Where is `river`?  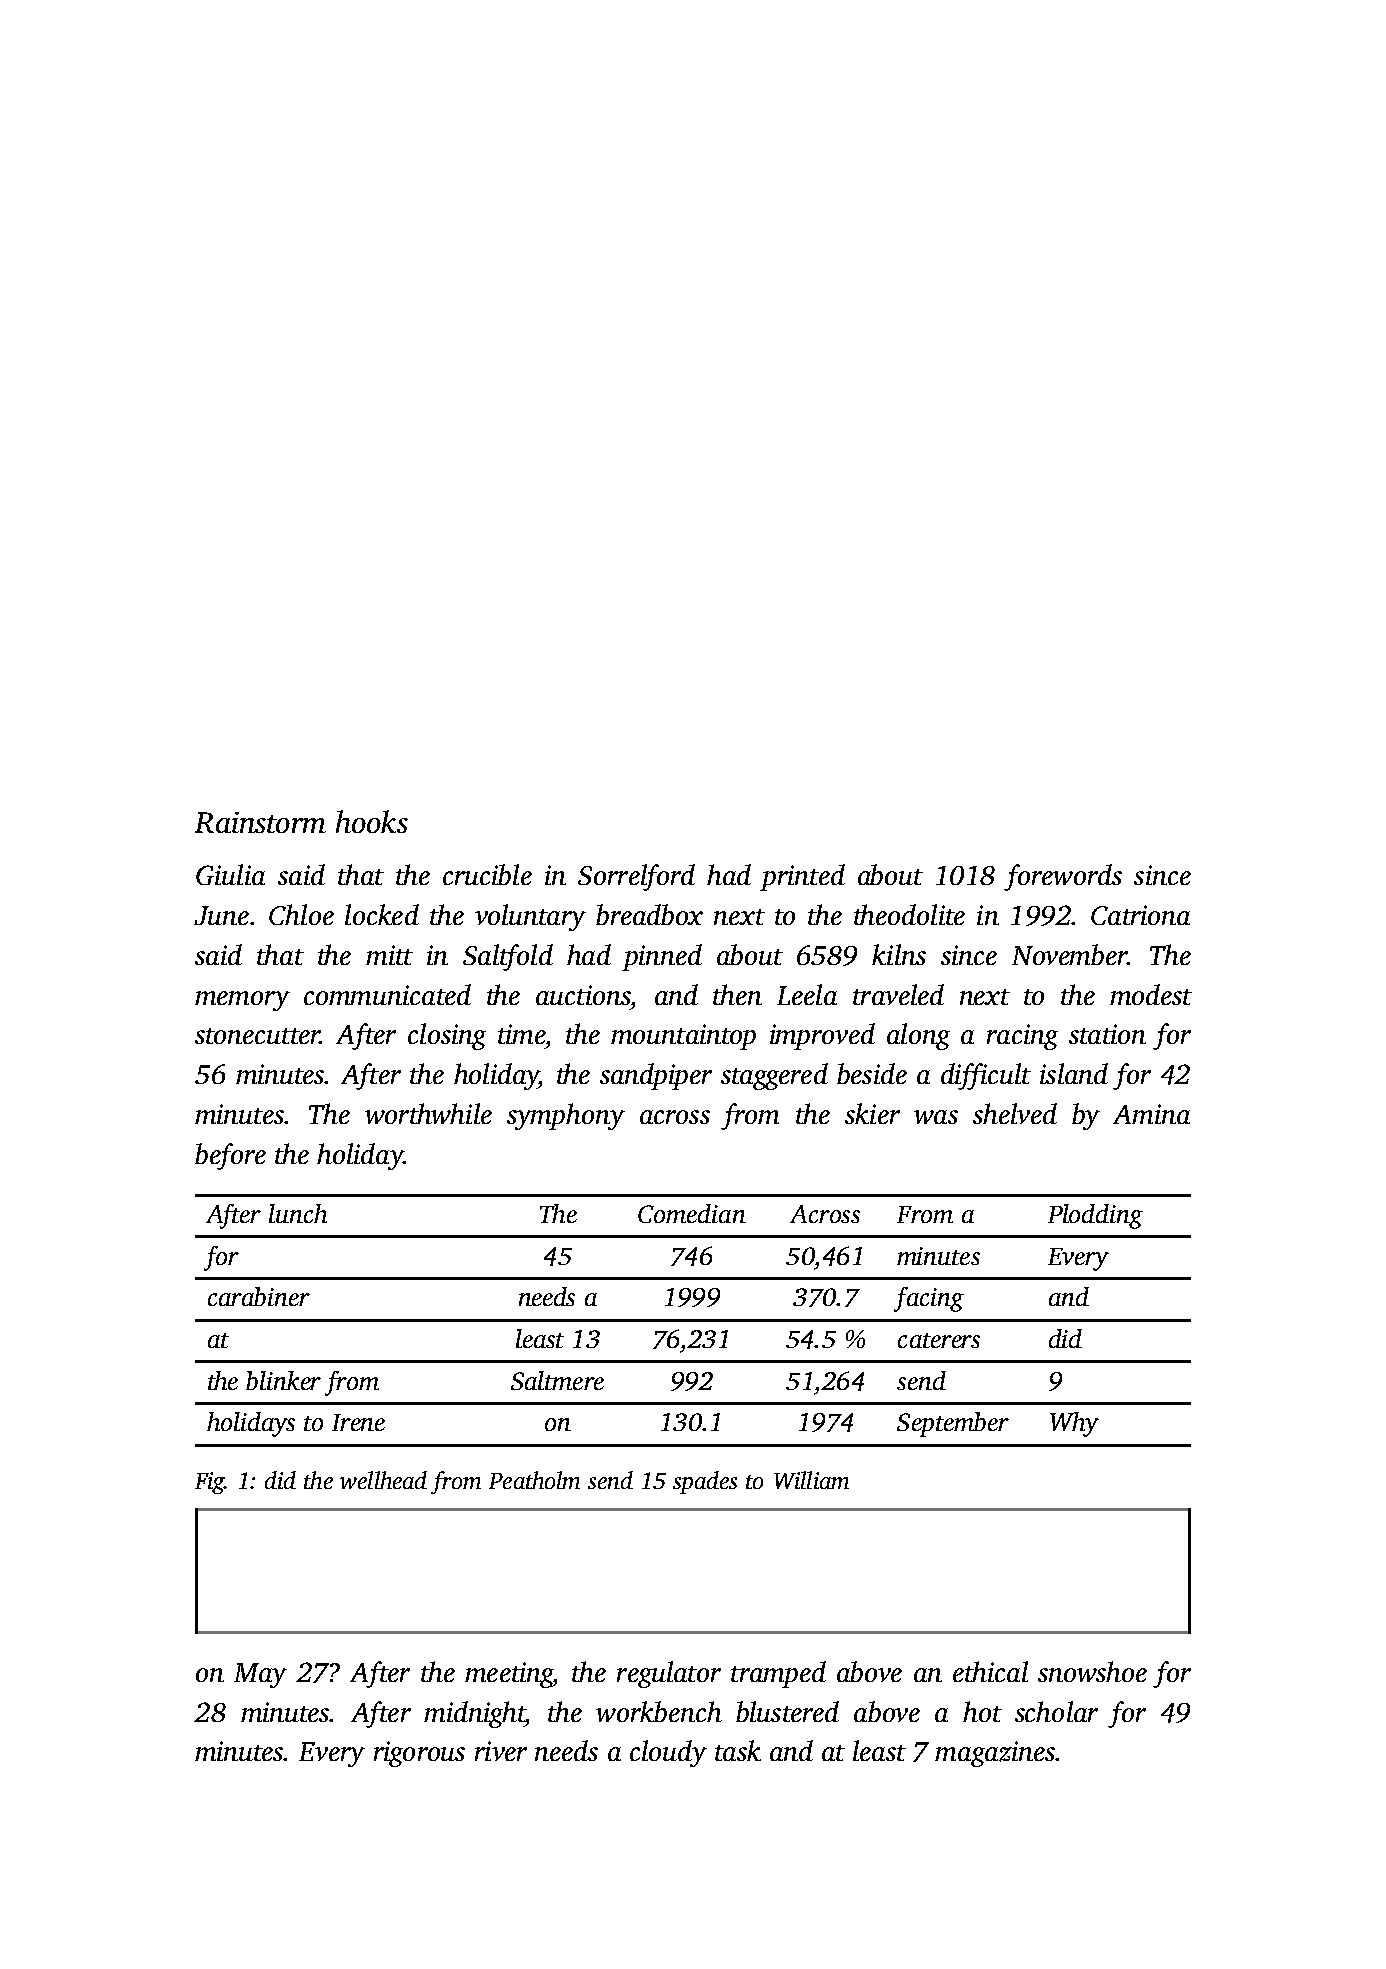 river is located at coordinates (501, 1751).
